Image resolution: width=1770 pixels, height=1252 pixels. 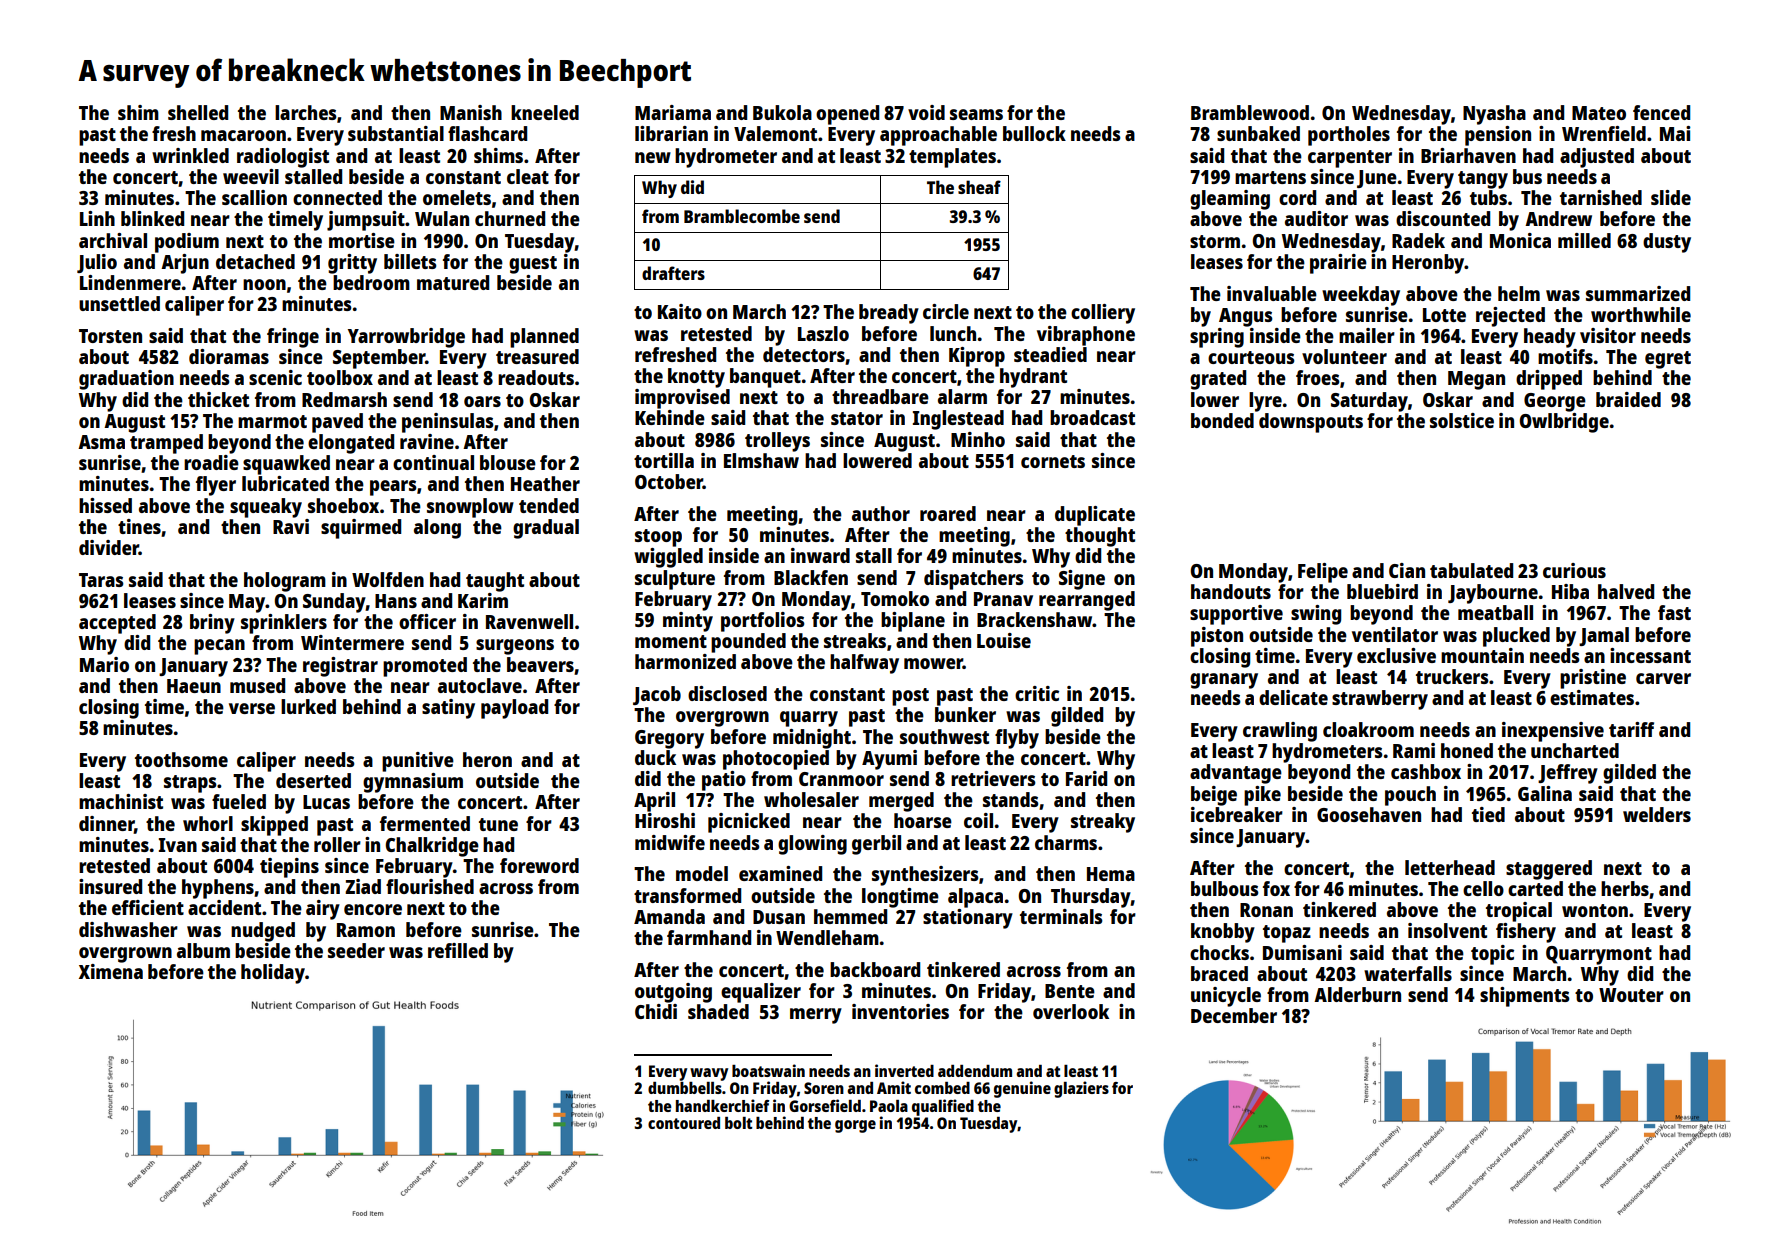 I want to click on hissed, so click(x=105, y=505).
